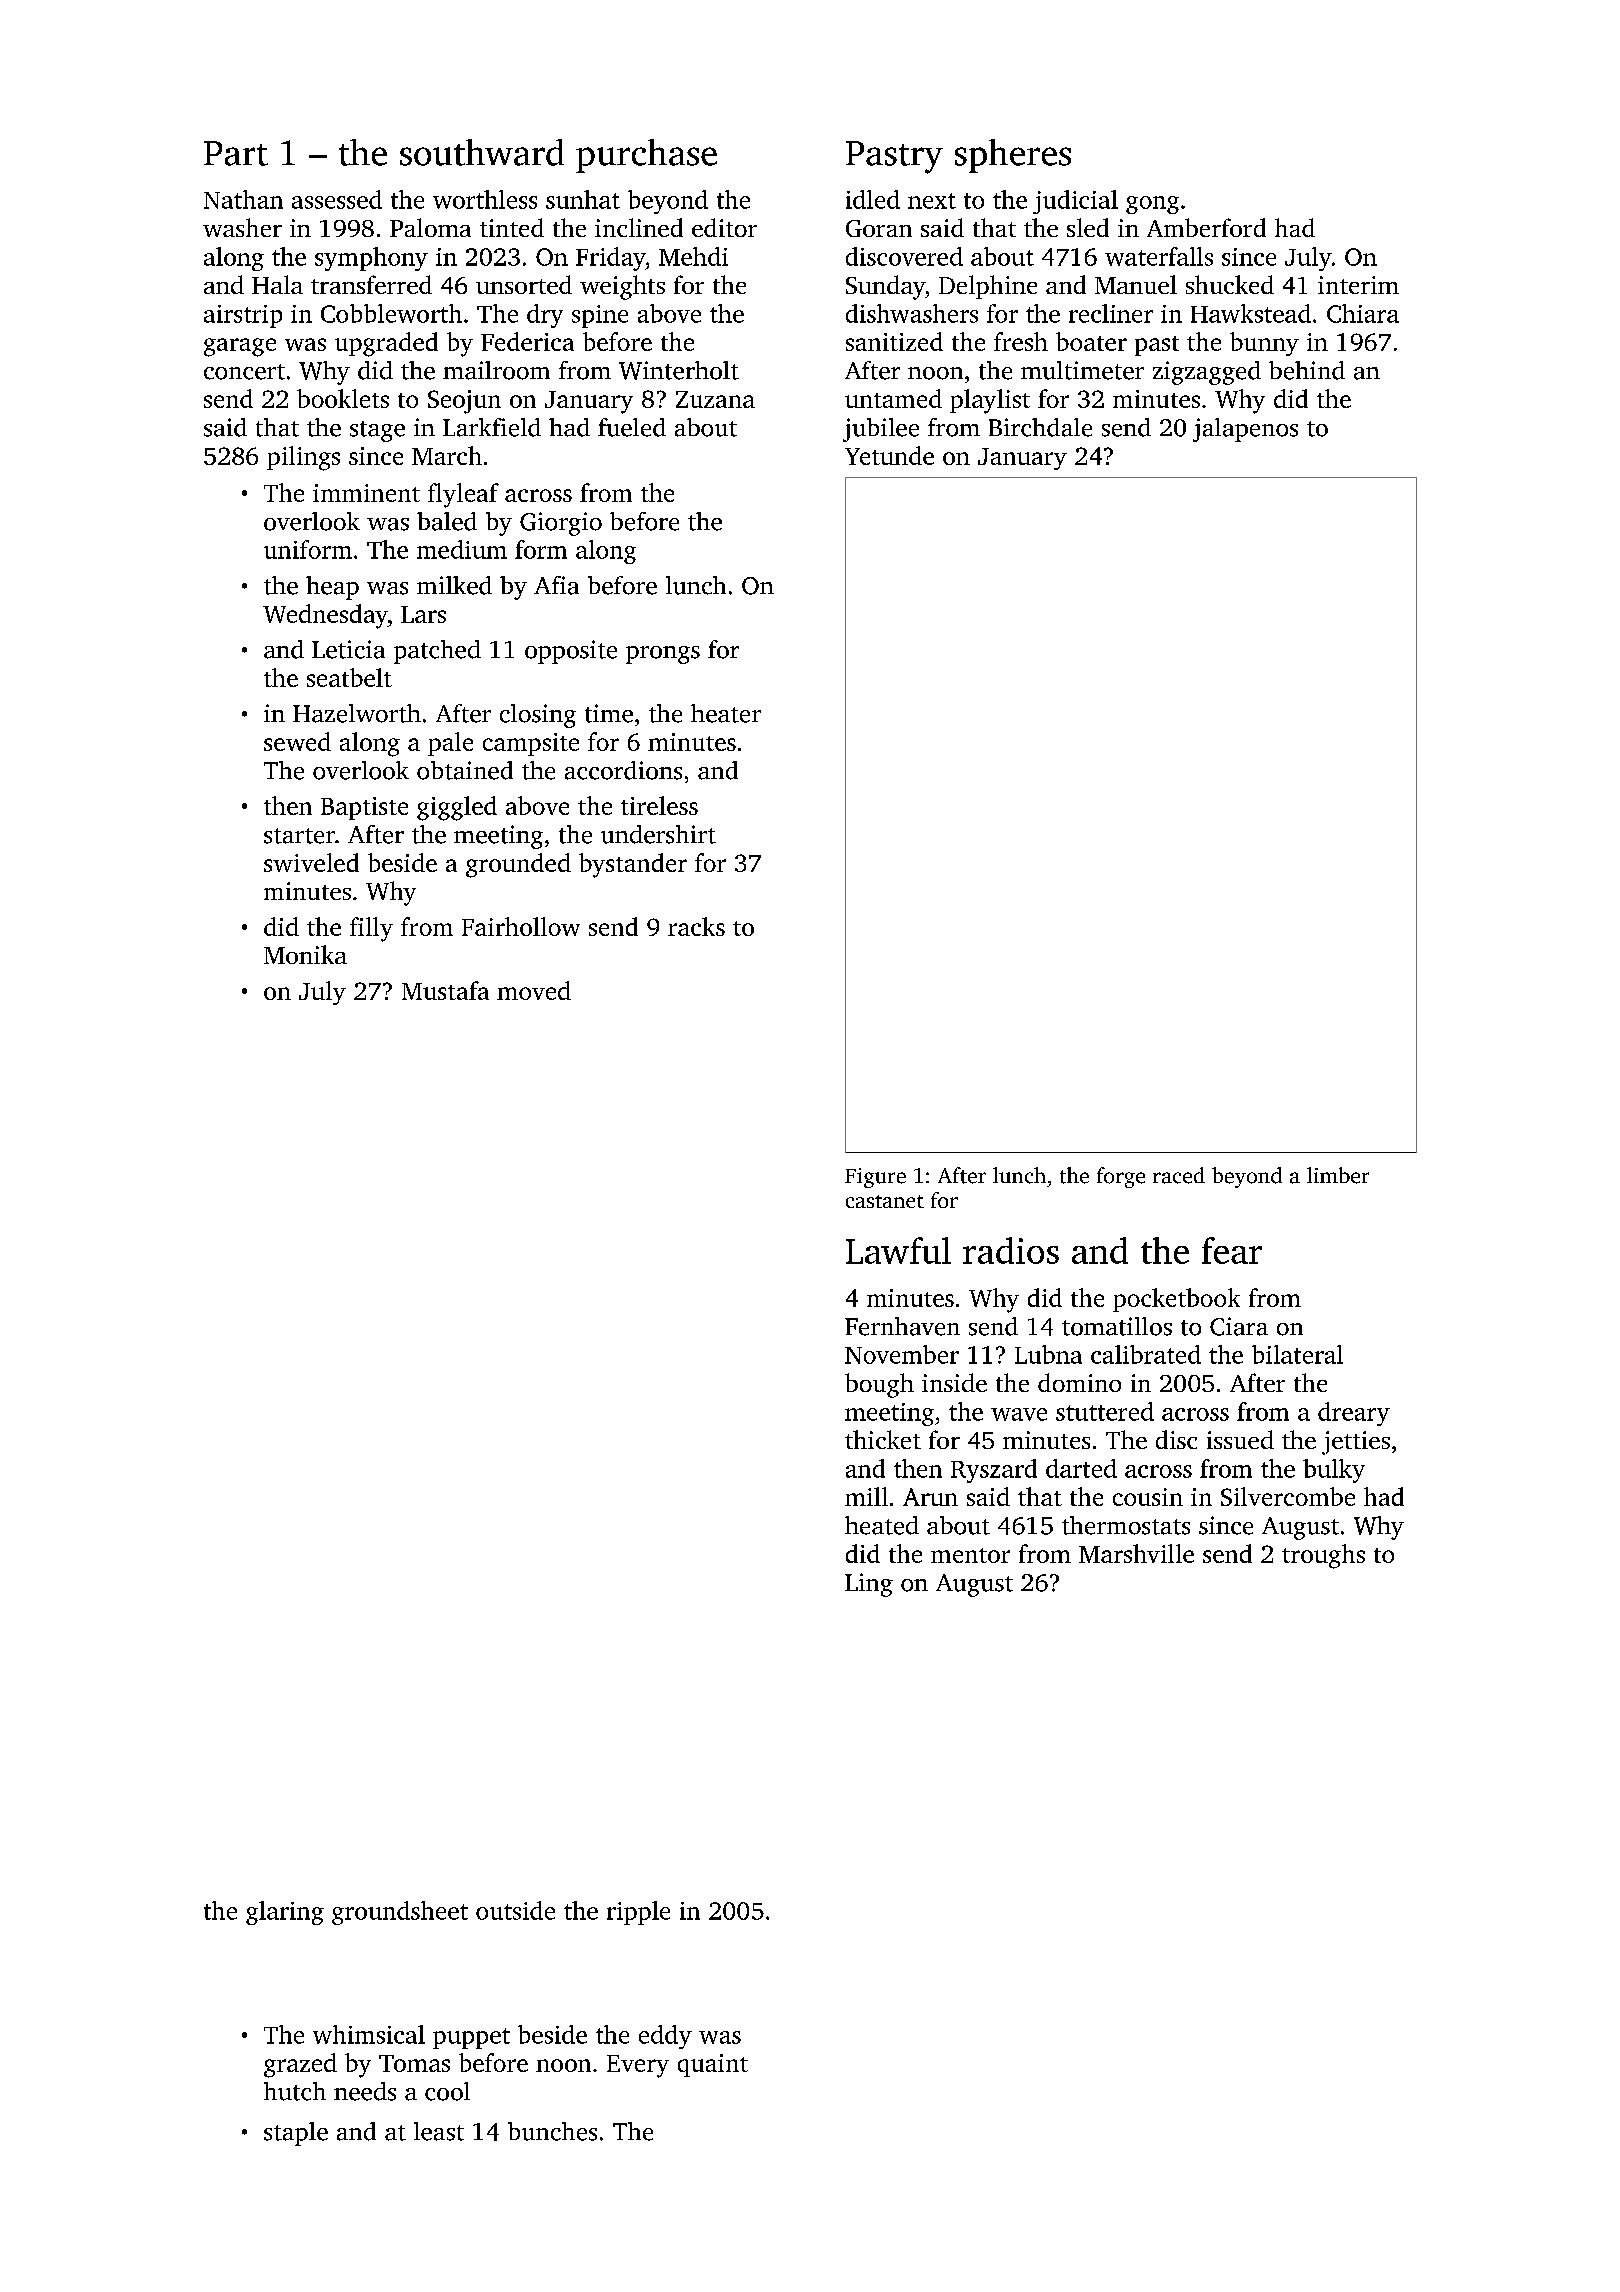 This screenshot has width=1620, height=2292. What do you see at coordinates (524, 284) in the screenshot?
I see `unsorted` at bounding box center [524, 284].
